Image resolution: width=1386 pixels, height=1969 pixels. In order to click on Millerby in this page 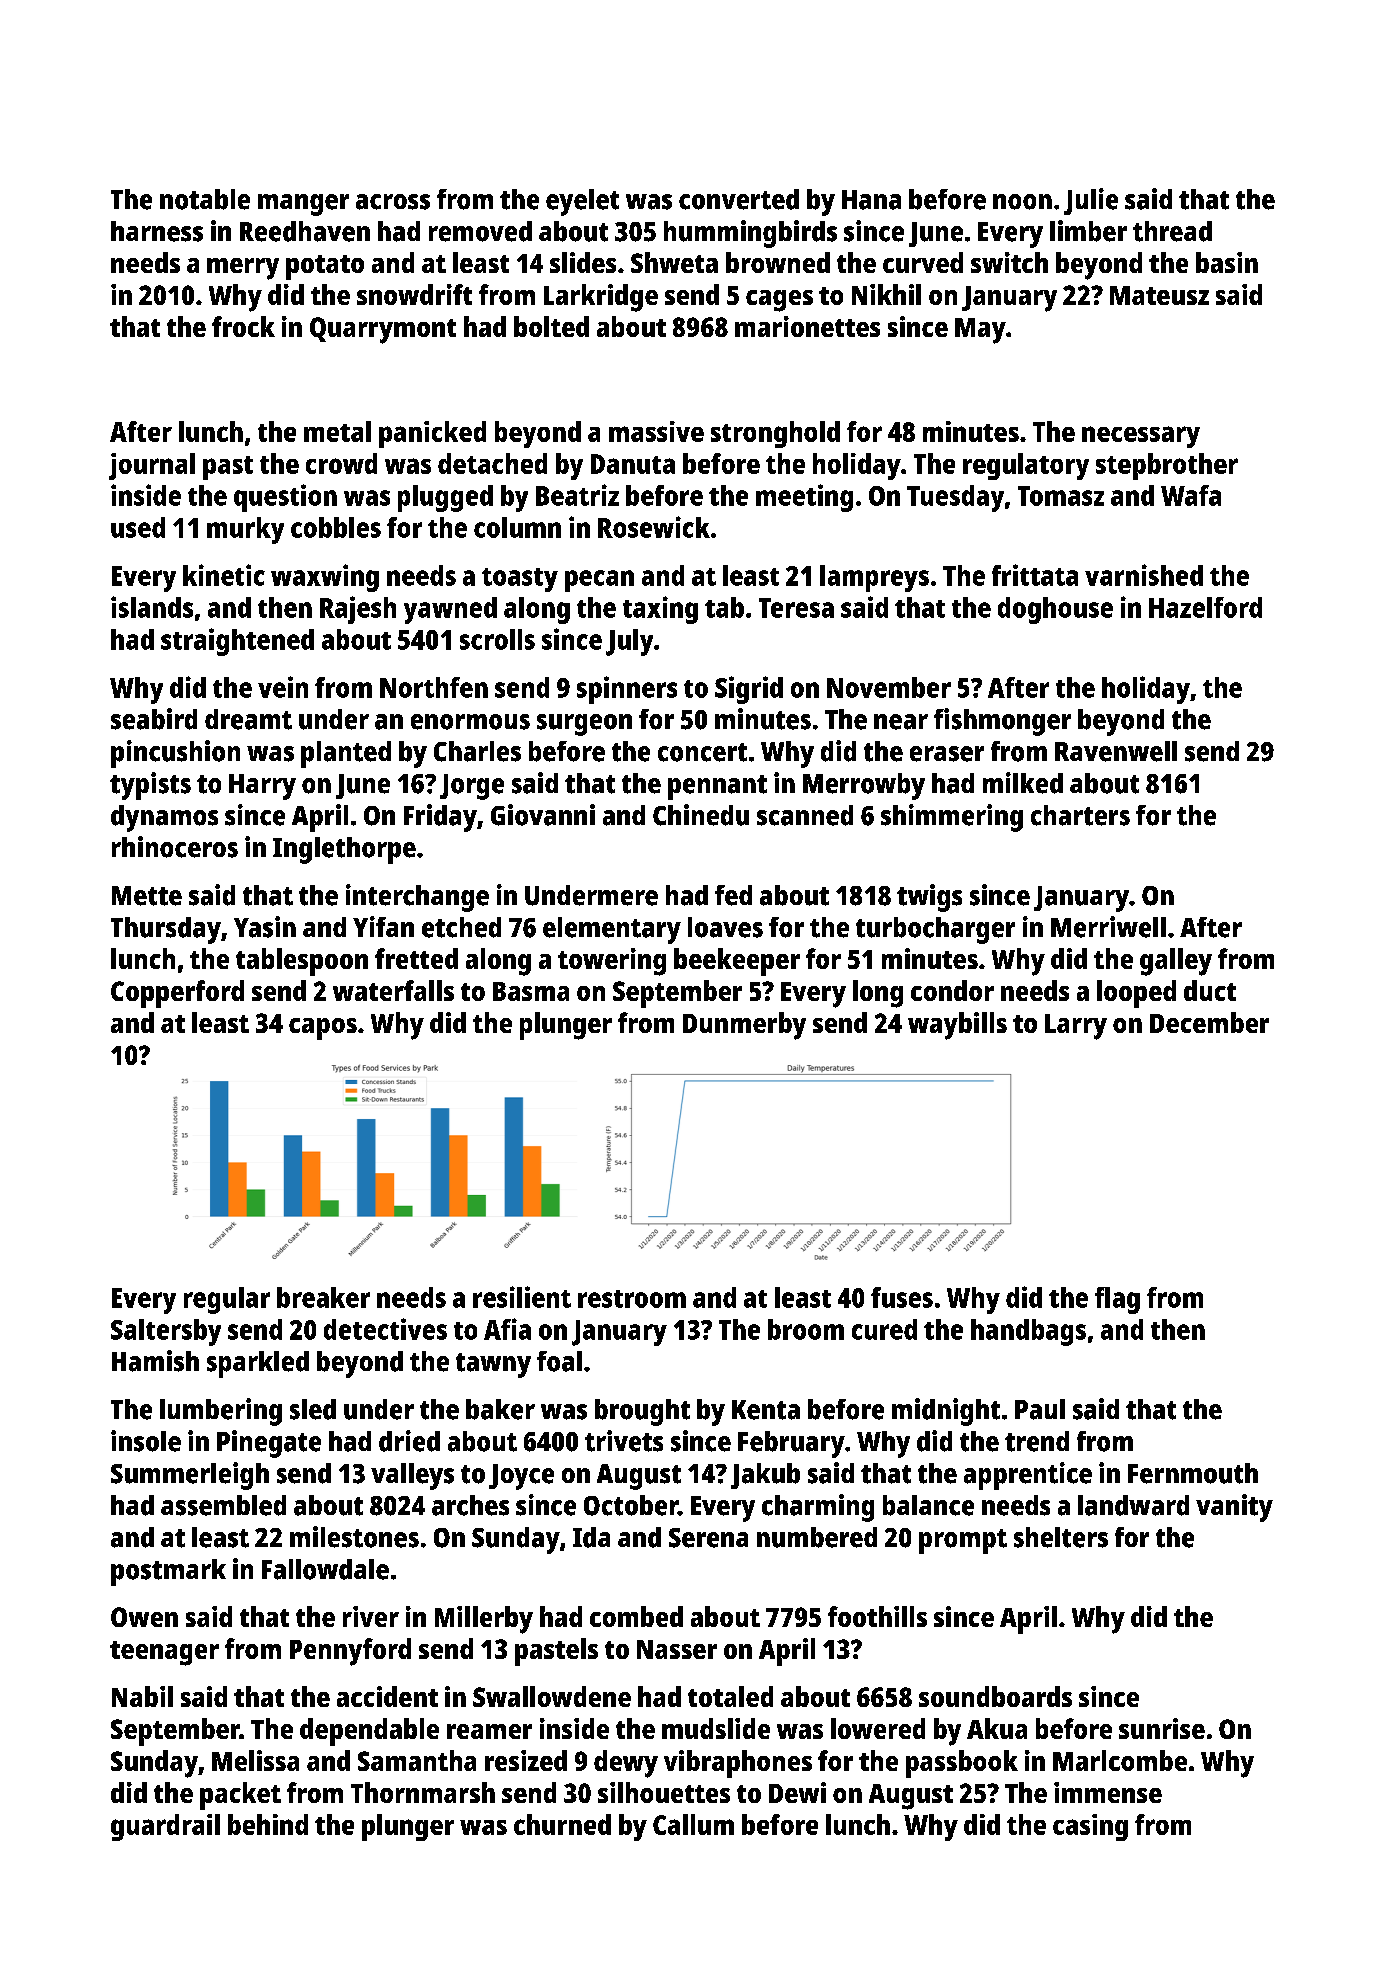, I will do `click(484, 1620)`.
